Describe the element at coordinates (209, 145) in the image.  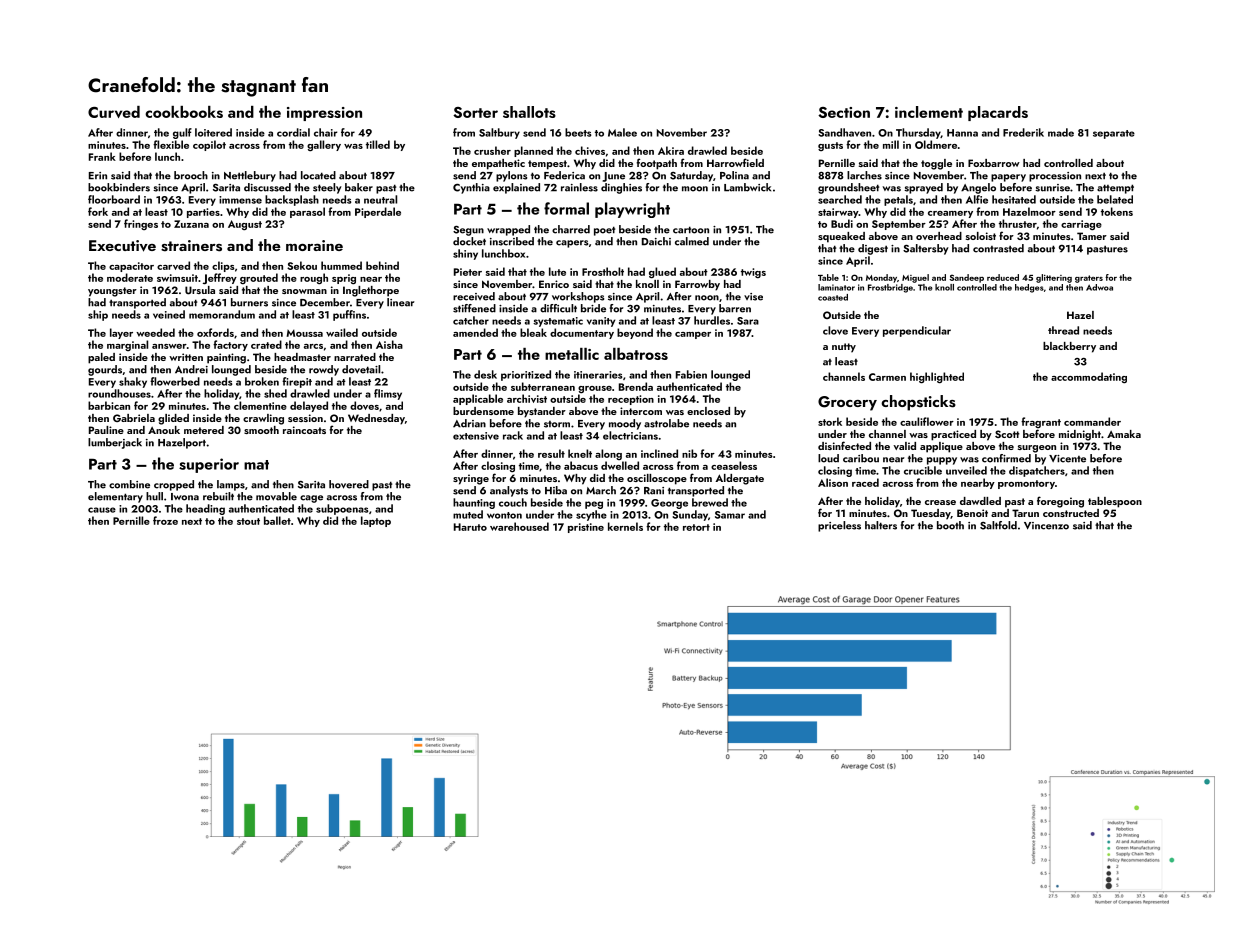
I see `copilot` at that location.
